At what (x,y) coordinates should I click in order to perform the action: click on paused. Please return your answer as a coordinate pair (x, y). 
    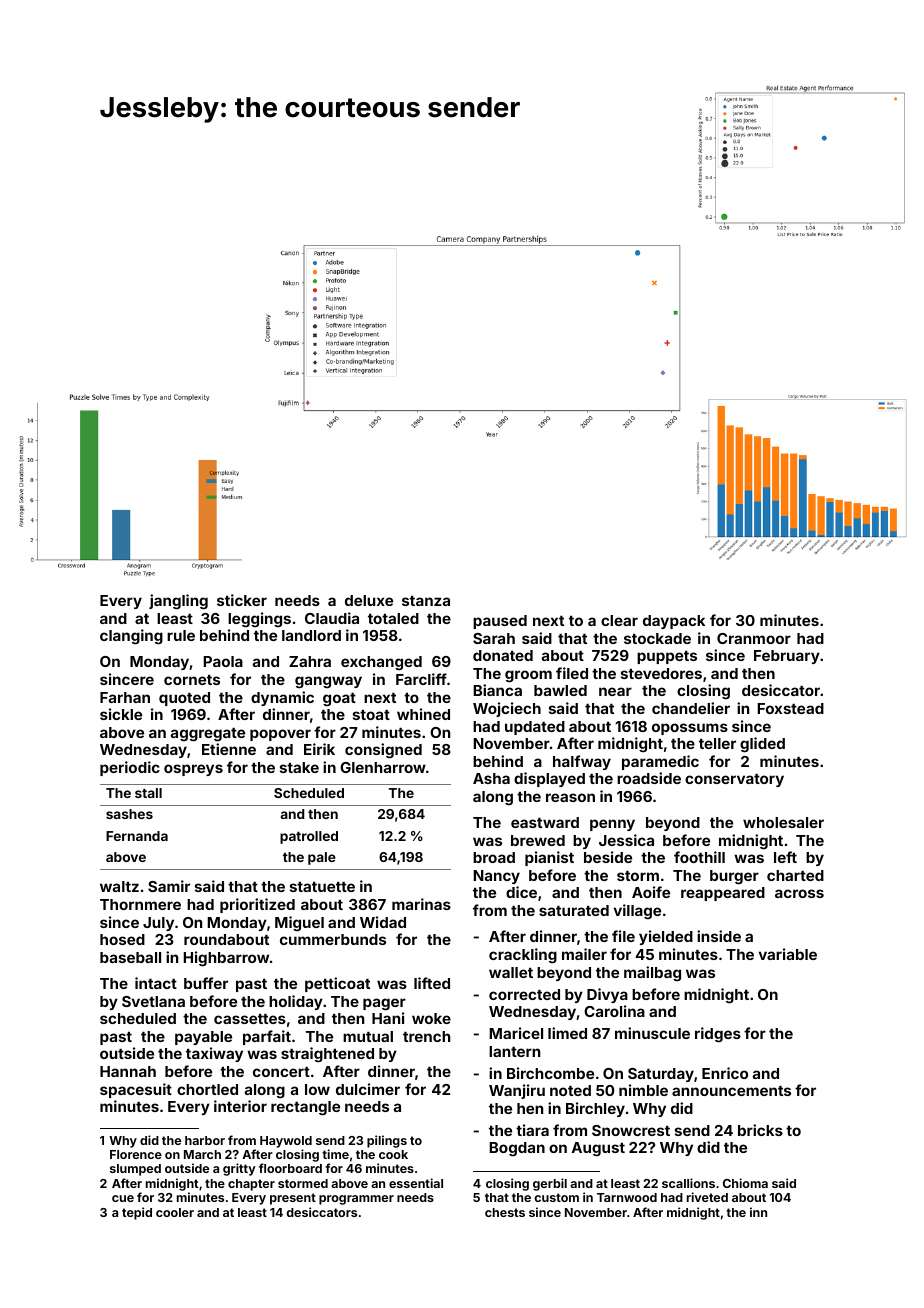
    Looking at the image, I should click on (500, 622).
